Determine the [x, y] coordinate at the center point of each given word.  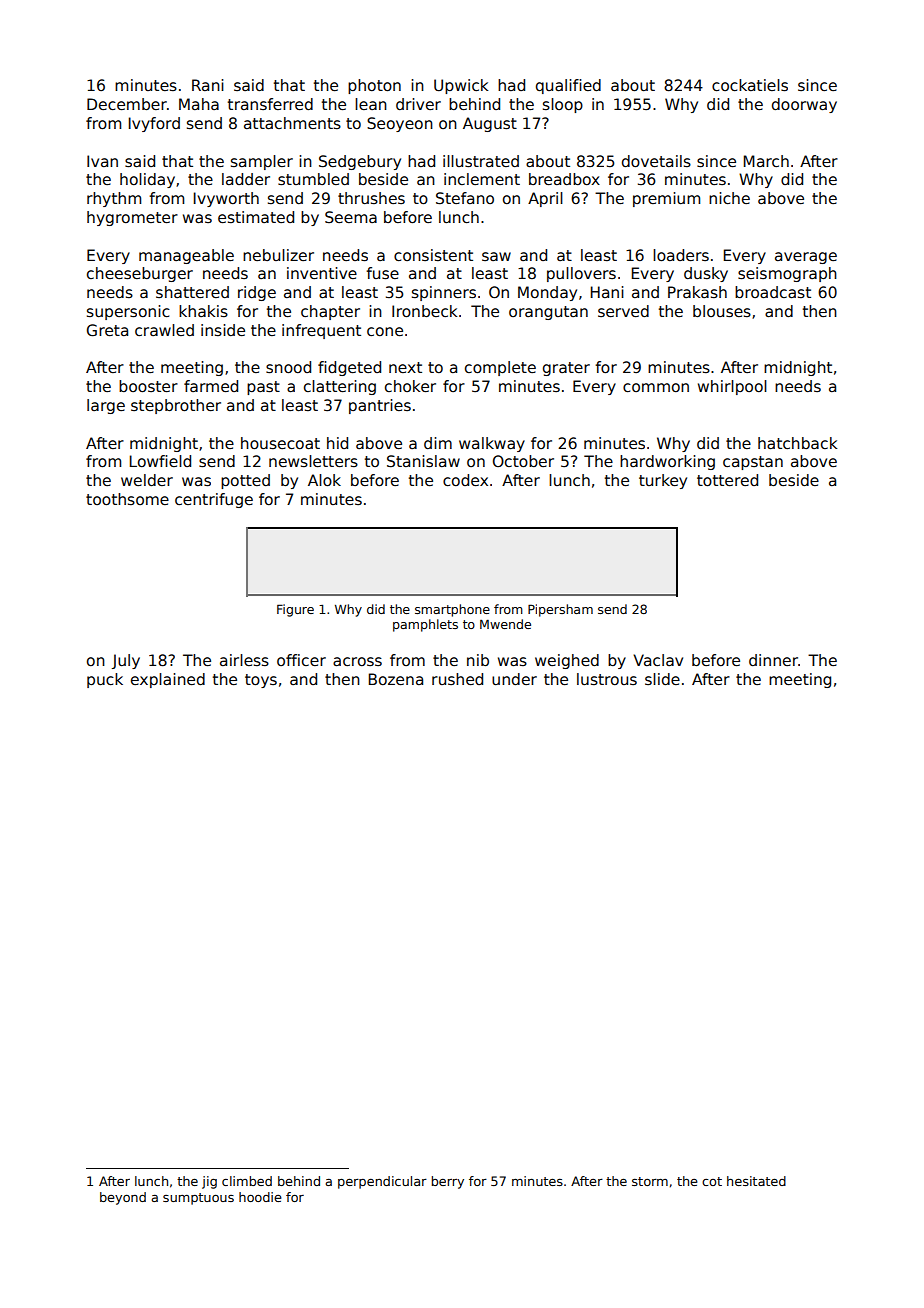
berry [447, 1182]
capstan [753, 463]
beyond [123, 1198]
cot [712, 1181]
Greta [107, 330]
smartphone [452, 610]
